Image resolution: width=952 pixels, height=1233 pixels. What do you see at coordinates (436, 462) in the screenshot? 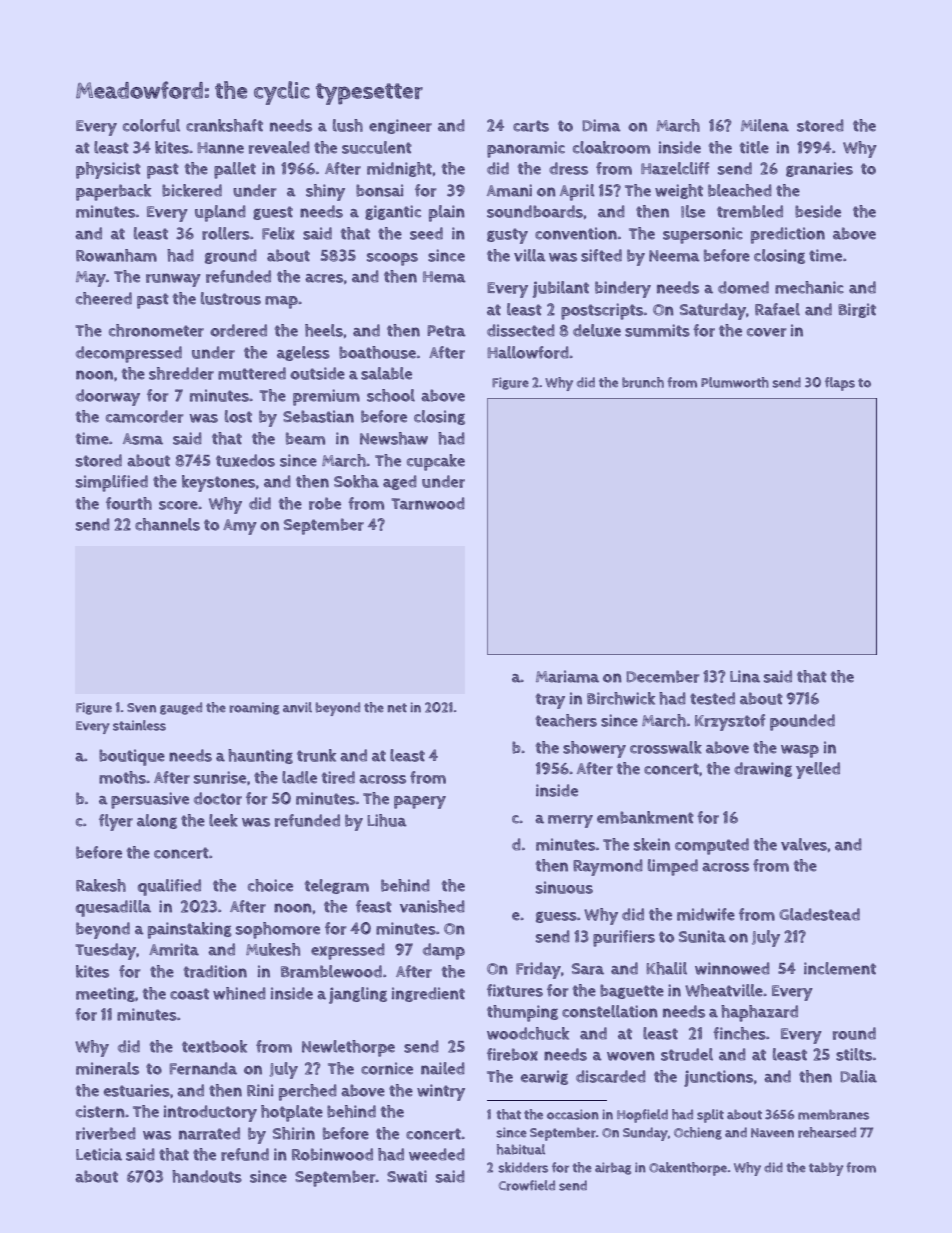
I see `cupcake` at bounding box center [436, 462].
